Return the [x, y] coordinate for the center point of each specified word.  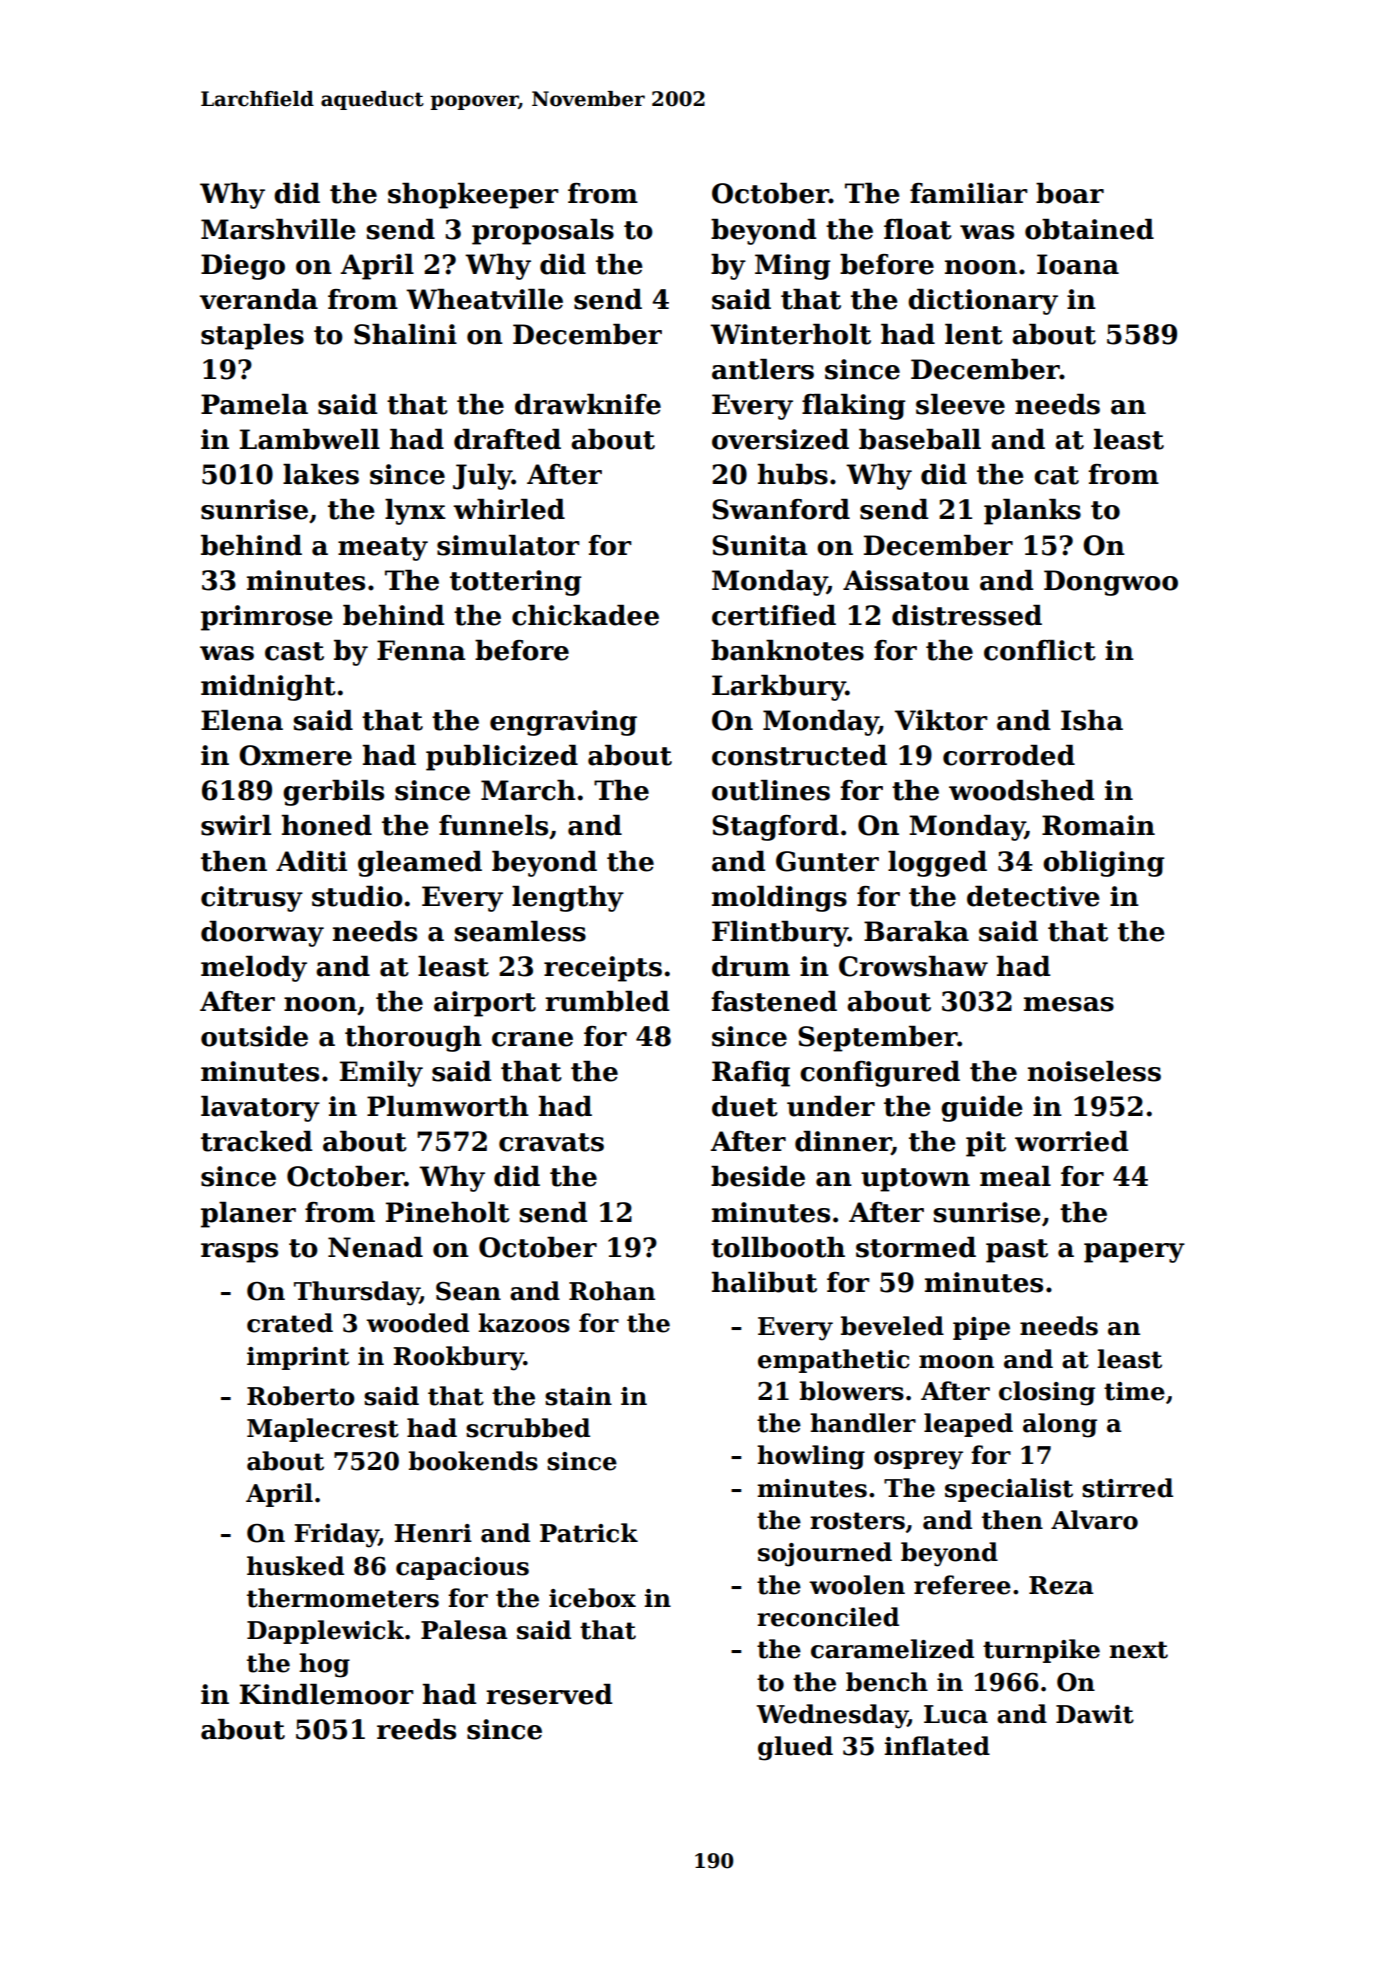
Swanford [781, 509]
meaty [383, 549]
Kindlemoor [327, 1694]
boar [1070, 193]
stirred [1127, 1488]
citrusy [252, 899]
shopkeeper [473, 196]
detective [1033, 896]
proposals [543, 232]
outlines [771, 790]
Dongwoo [1111, 583]
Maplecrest [323, 1430]
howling [811, 1457]
